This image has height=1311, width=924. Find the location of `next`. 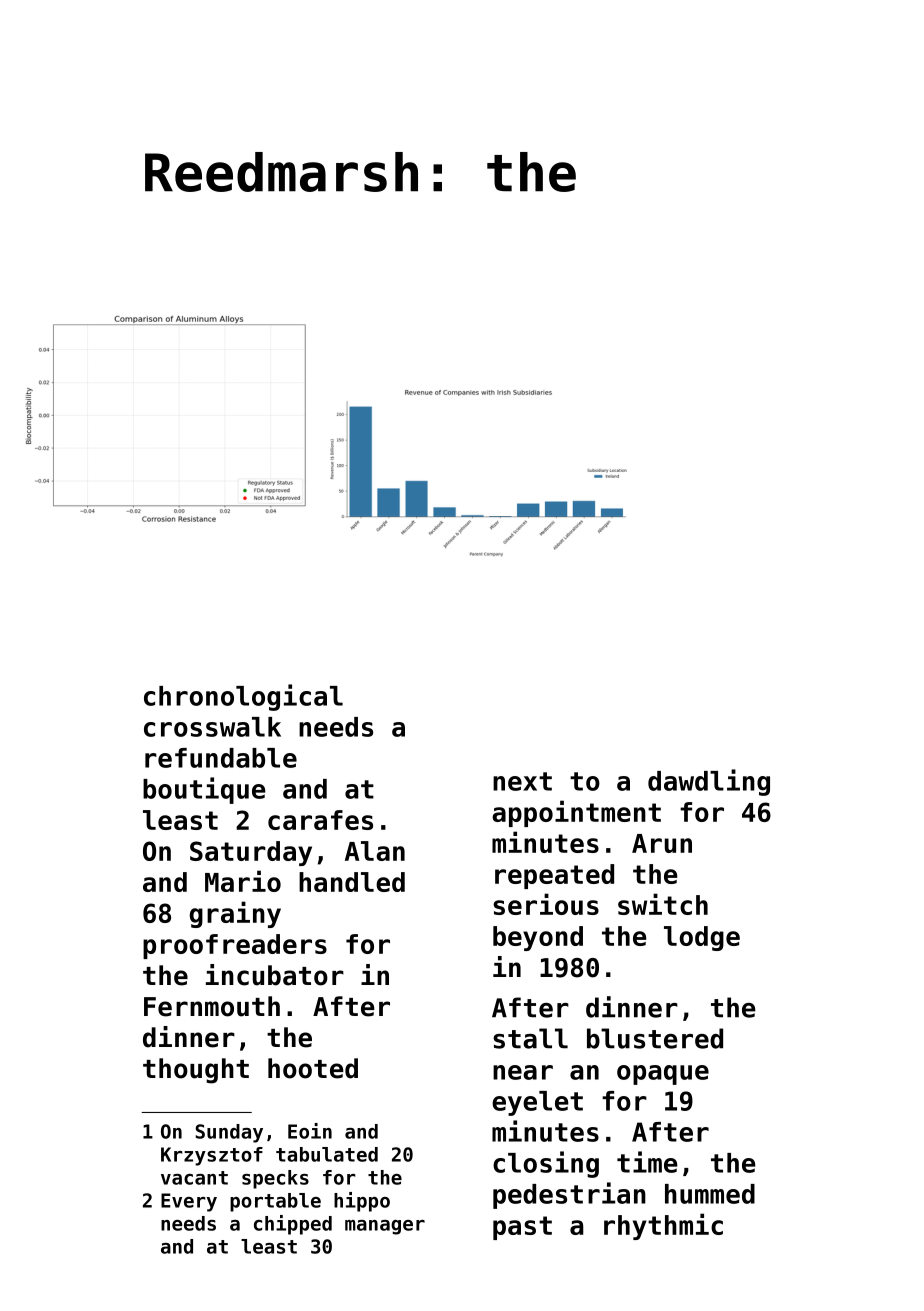

next is located at coordinates (522, 781).
